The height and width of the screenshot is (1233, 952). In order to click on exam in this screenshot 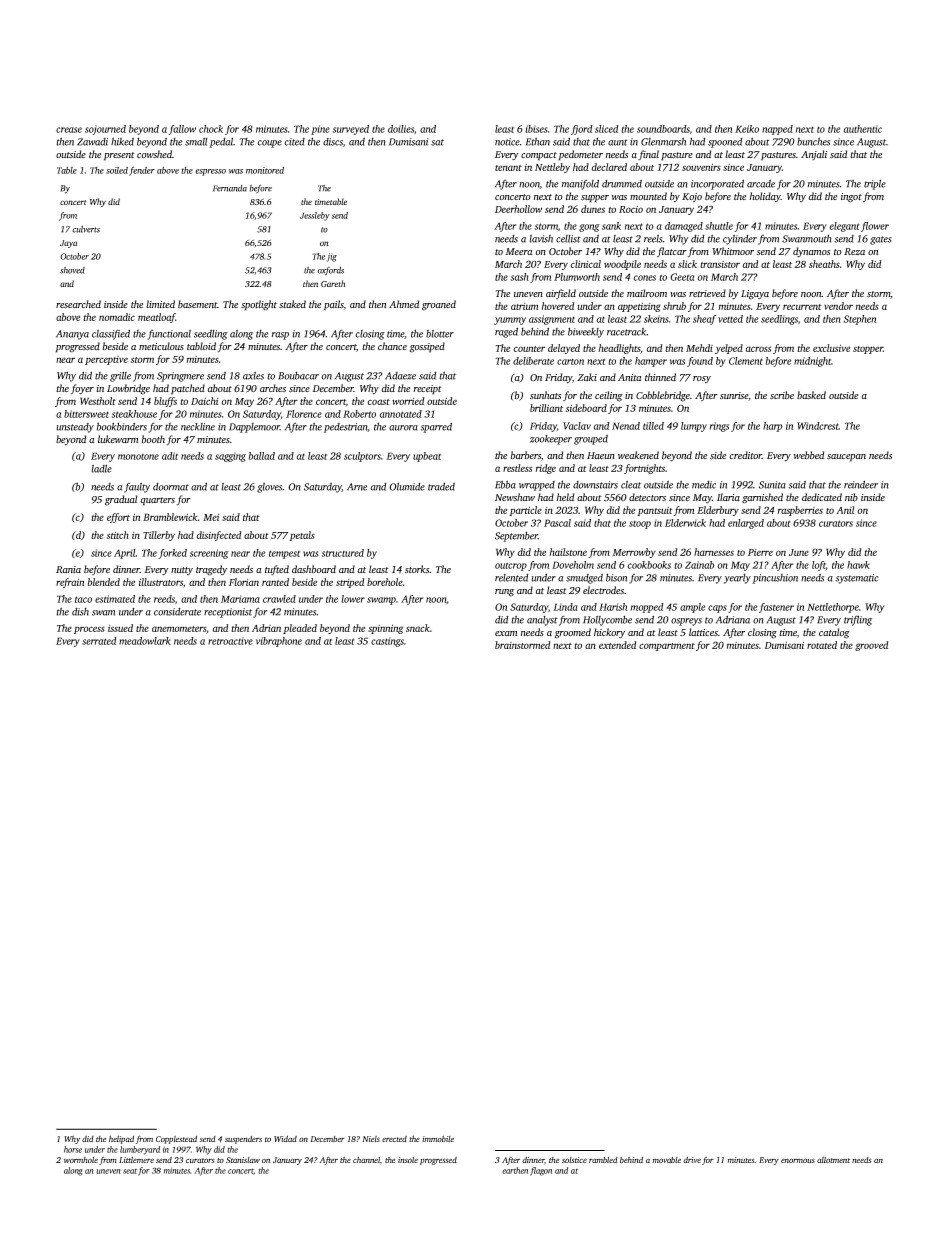, I will do `click(506, 633)`.
